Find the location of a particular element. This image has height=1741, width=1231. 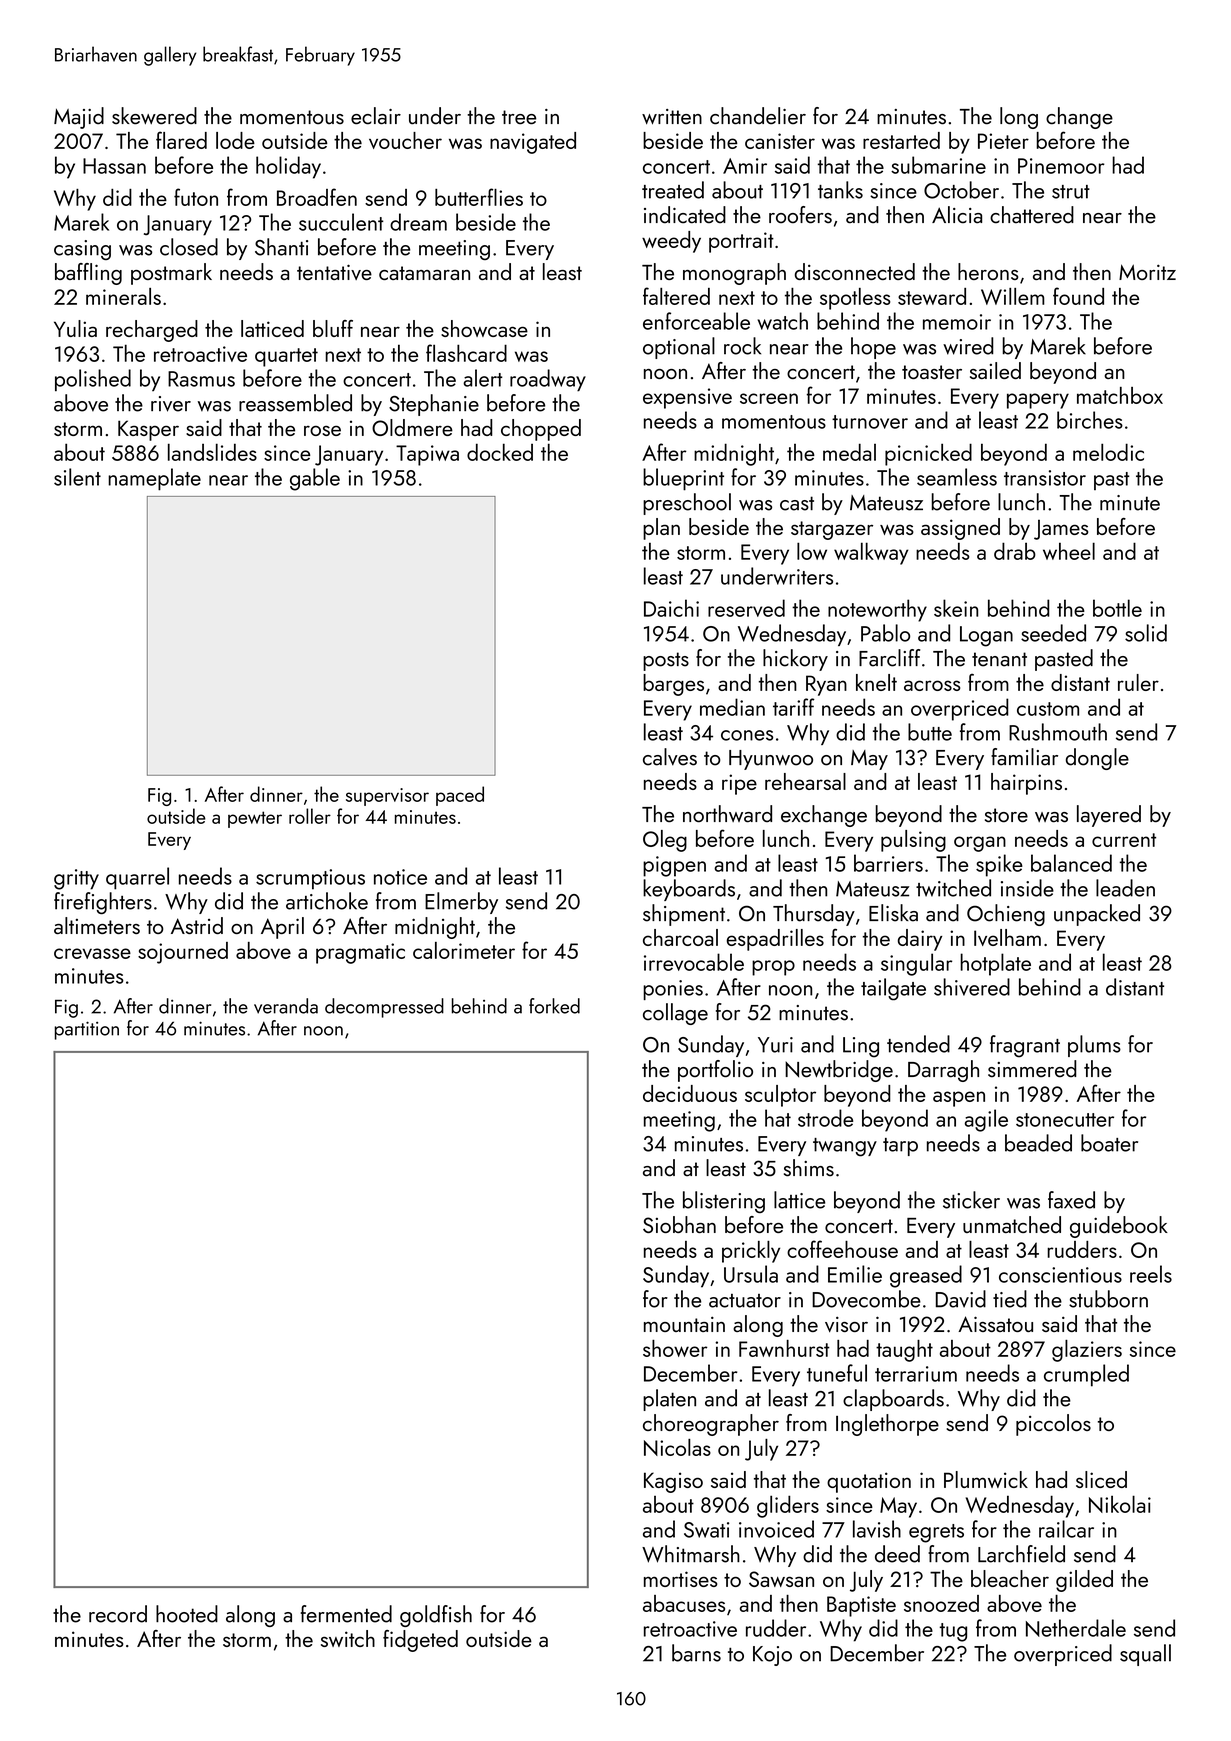

dream is located at coordinates (418, 222).
